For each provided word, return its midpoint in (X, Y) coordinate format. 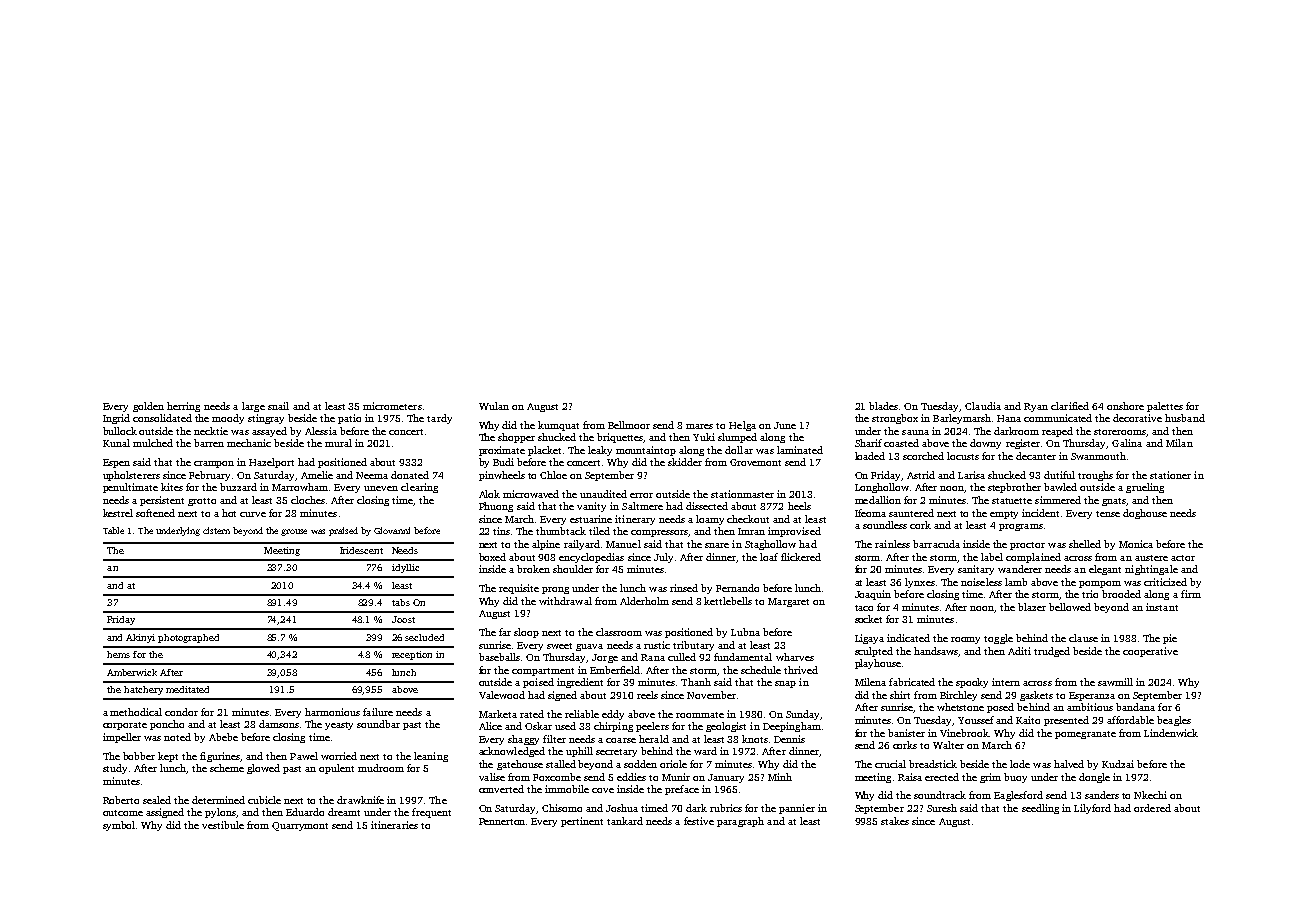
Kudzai (1118, 764)
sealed (157, 800)
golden (148, 407)
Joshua (622, 808)
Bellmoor (629, 425)
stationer (1170, 475)
